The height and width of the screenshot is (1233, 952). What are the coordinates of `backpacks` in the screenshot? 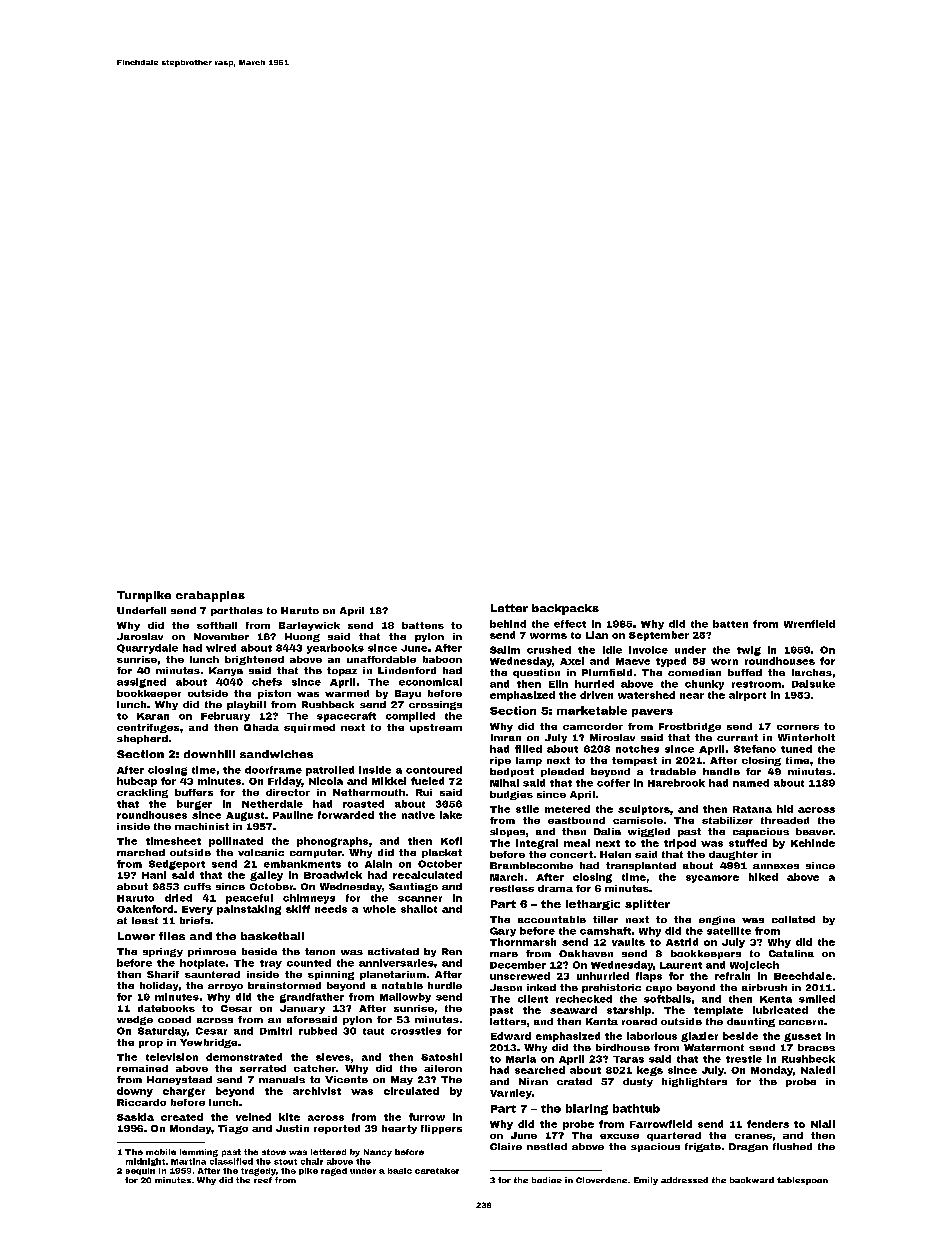 It's located at (565, 609).
